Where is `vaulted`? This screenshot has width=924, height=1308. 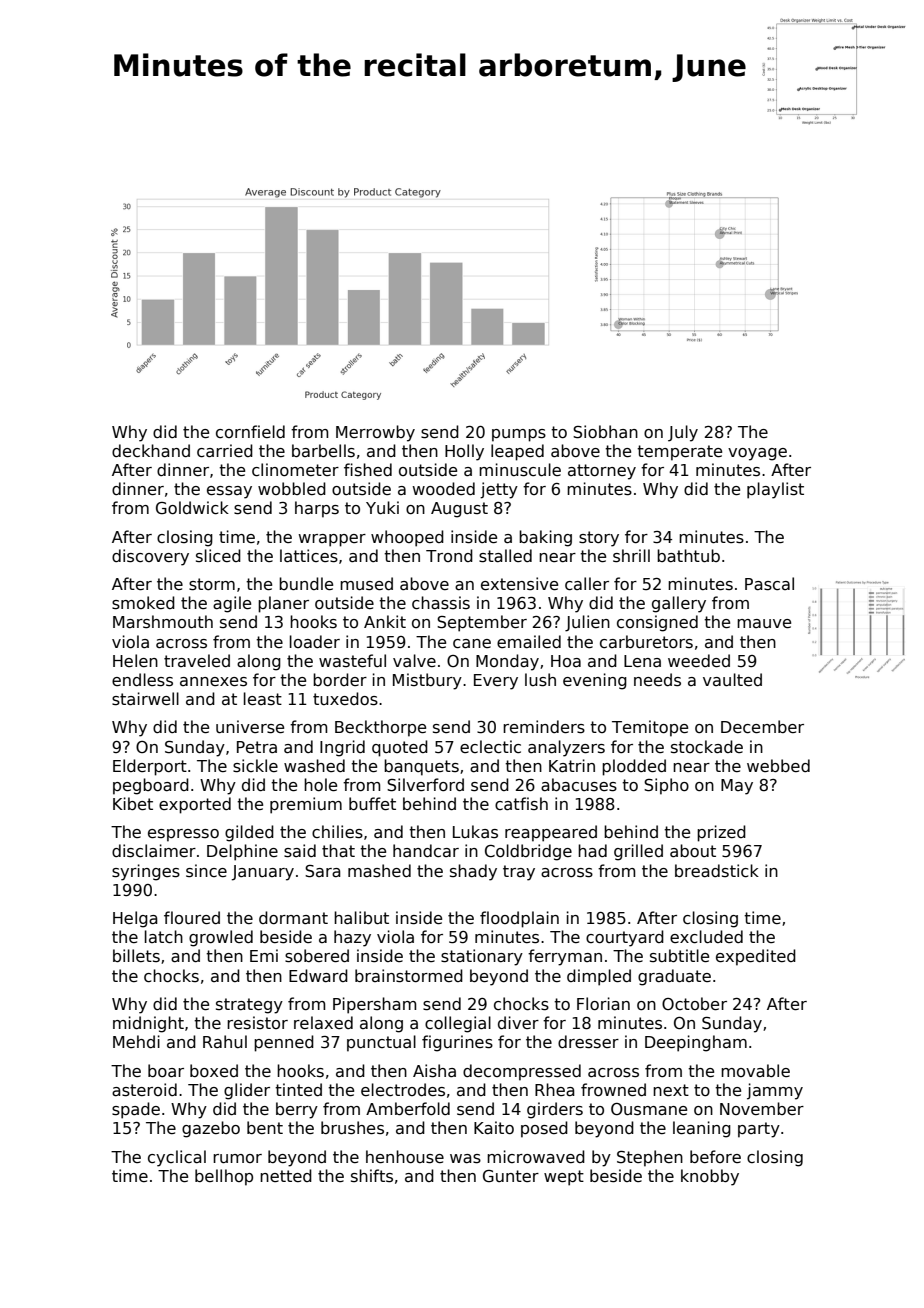
vaulted is located at coordinates (732, 679).
